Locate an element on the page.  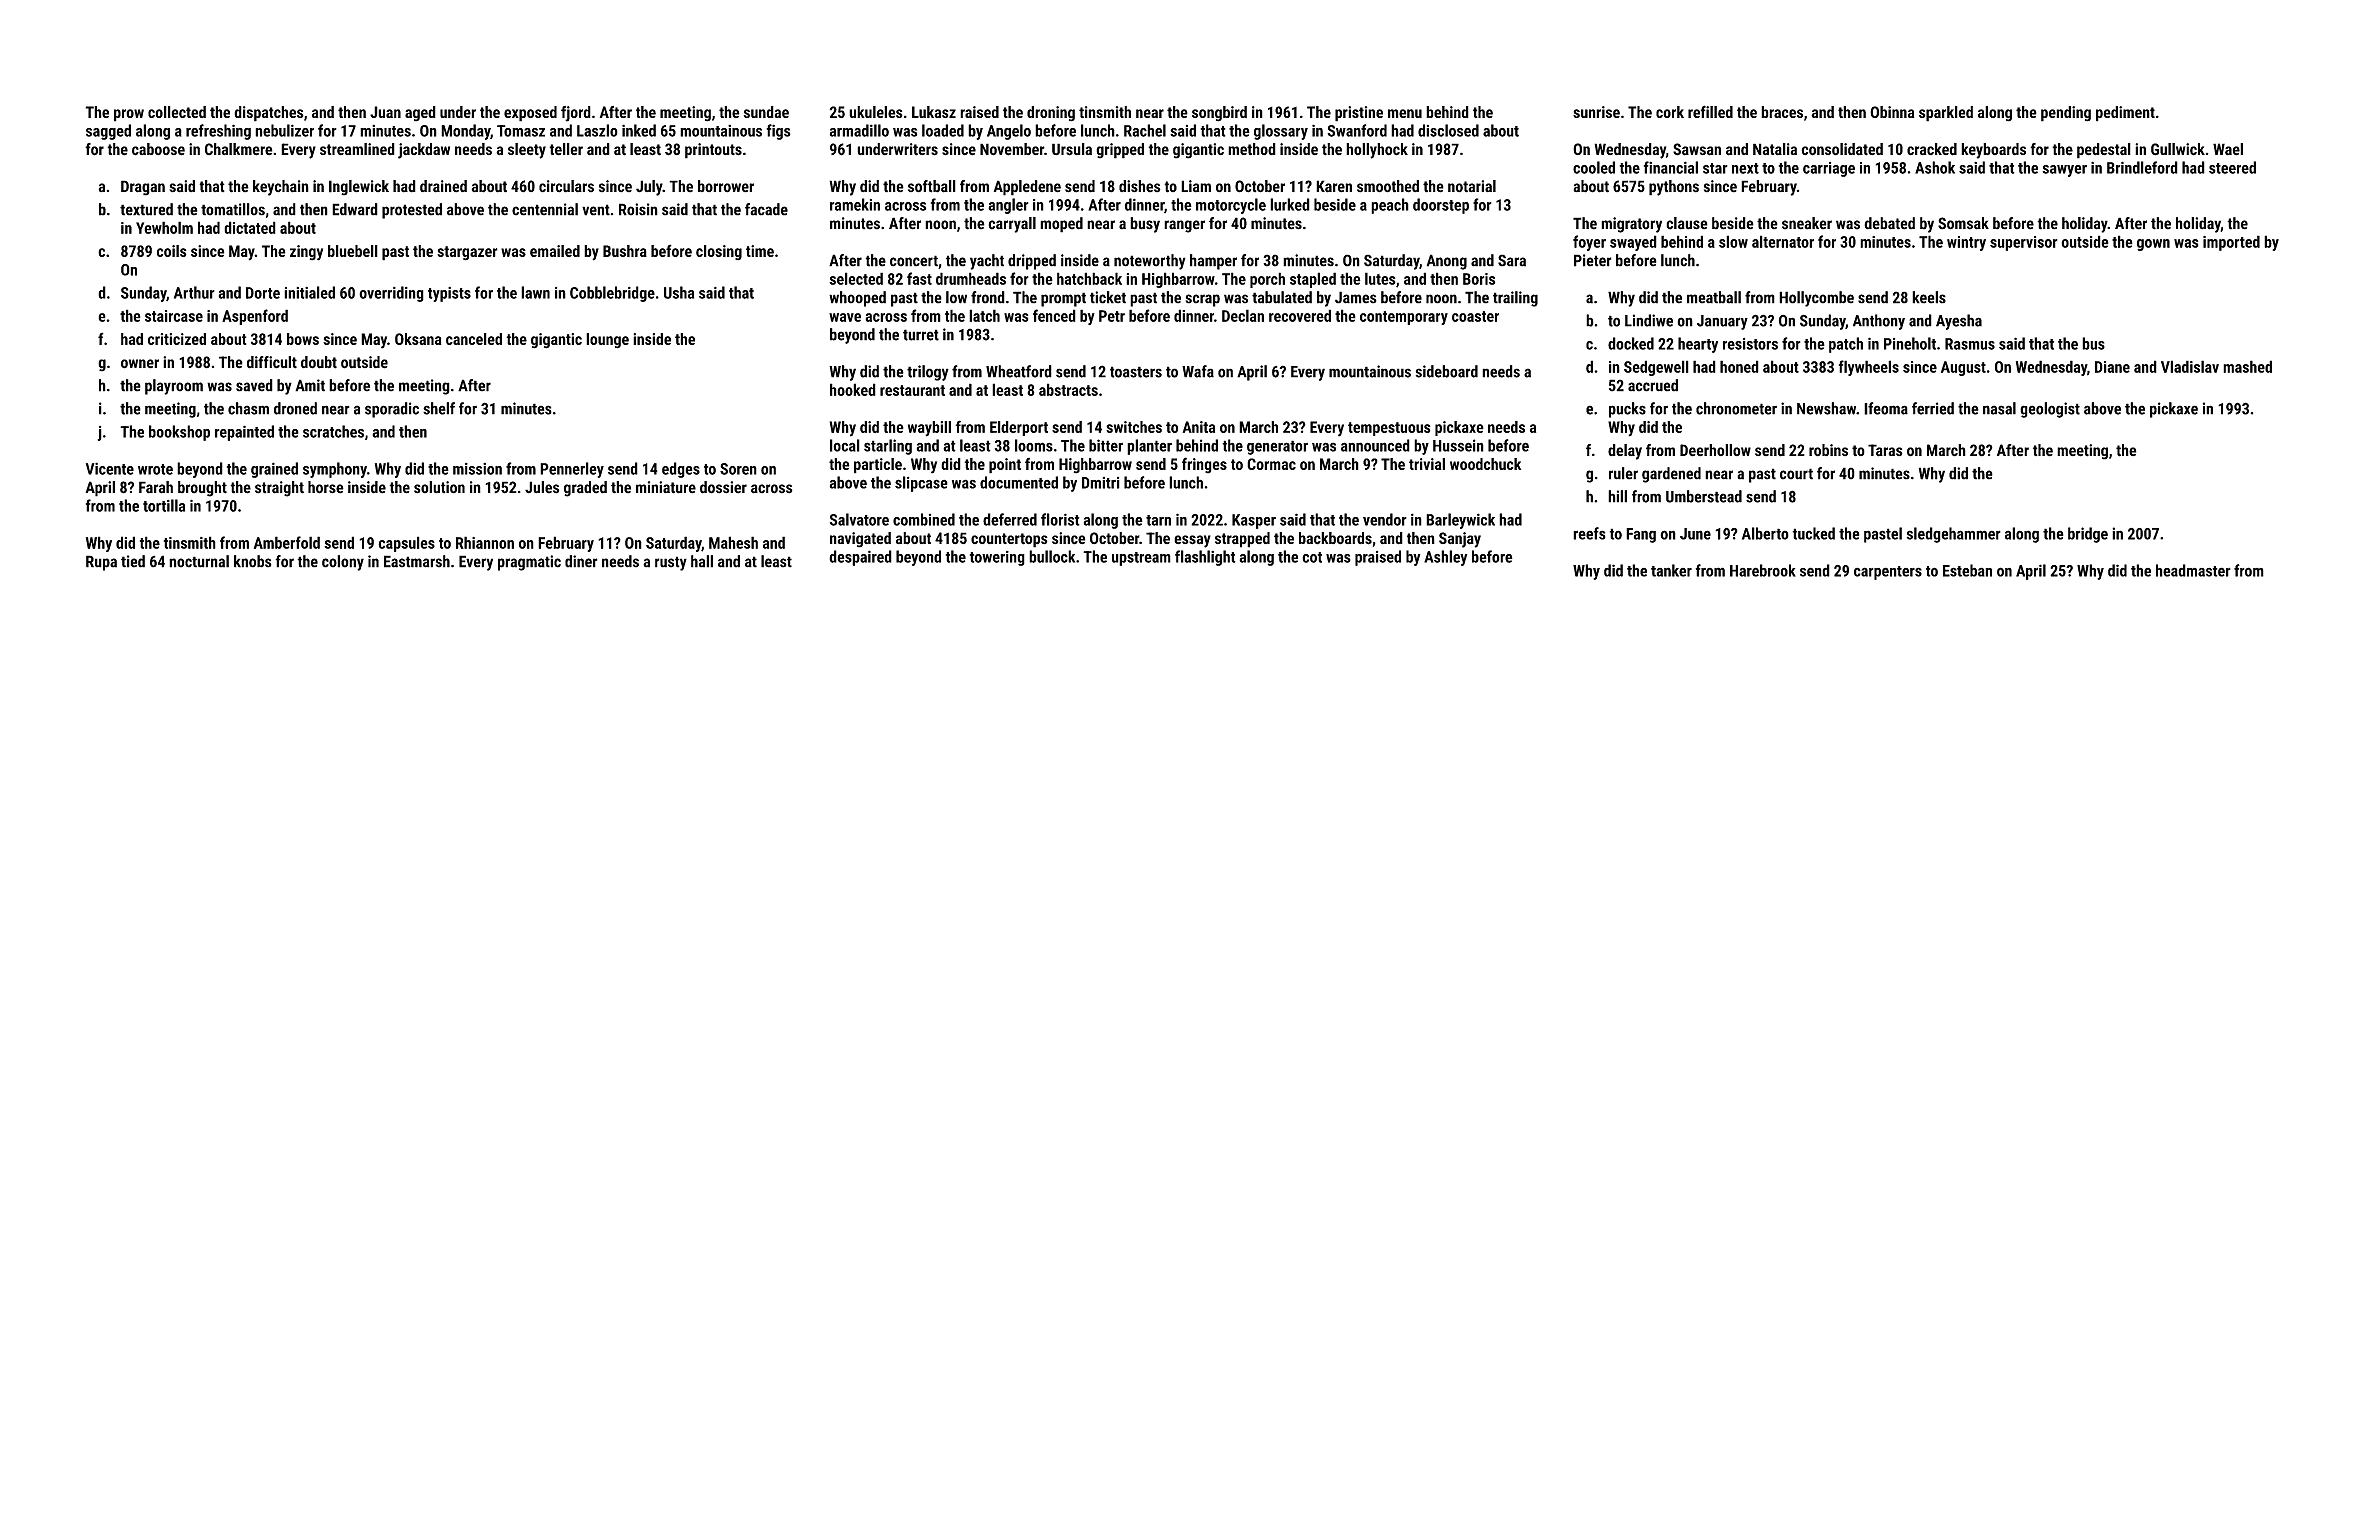
hall is located at coordinates (702, 561).
